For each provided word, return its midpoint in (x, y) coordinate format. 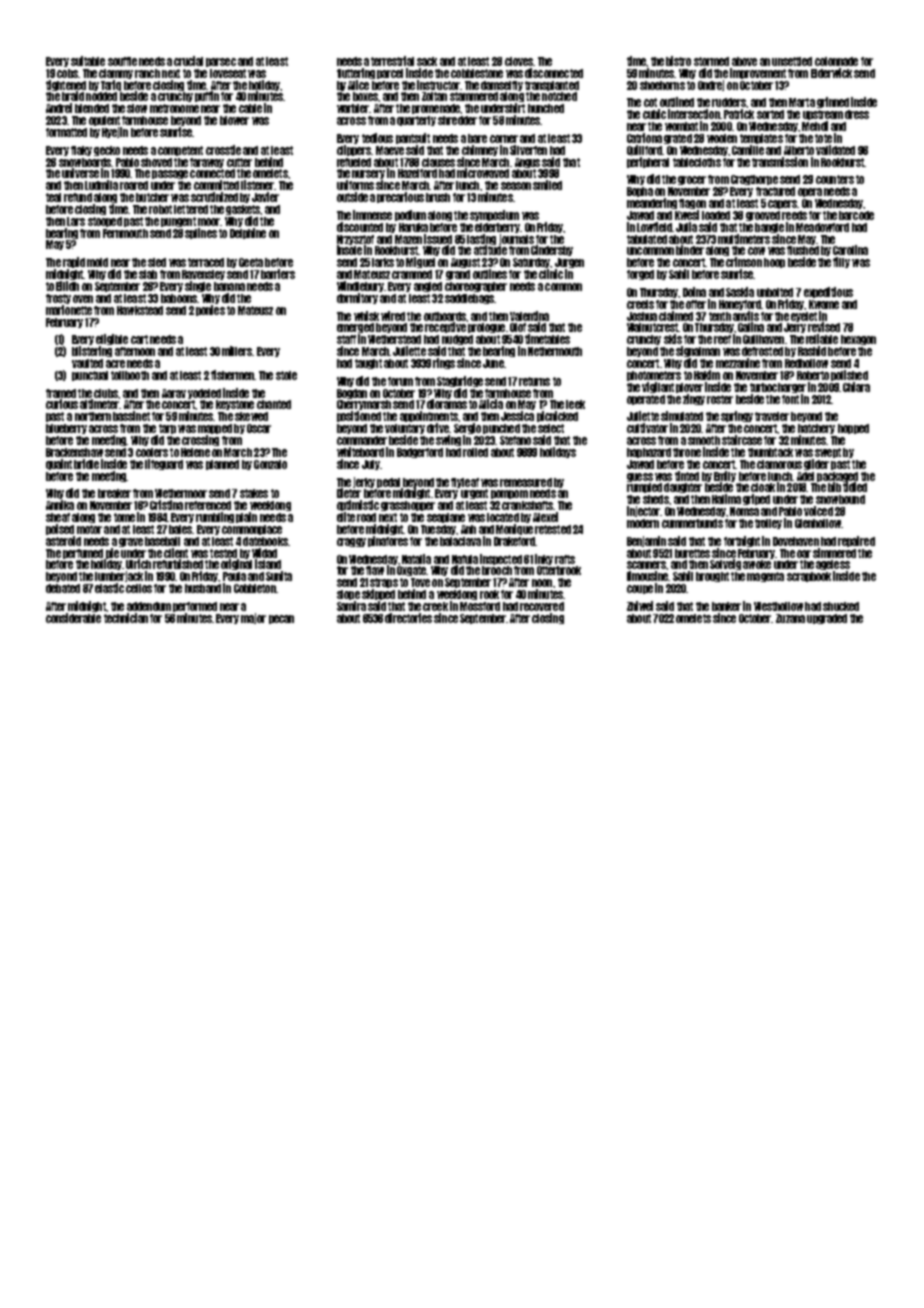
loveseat (228, 73)
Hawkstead (140, 310)
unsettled (792, 61)
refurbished (178, 564)
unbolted (775, 292)
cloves (519, 61)
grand (458, 275)
